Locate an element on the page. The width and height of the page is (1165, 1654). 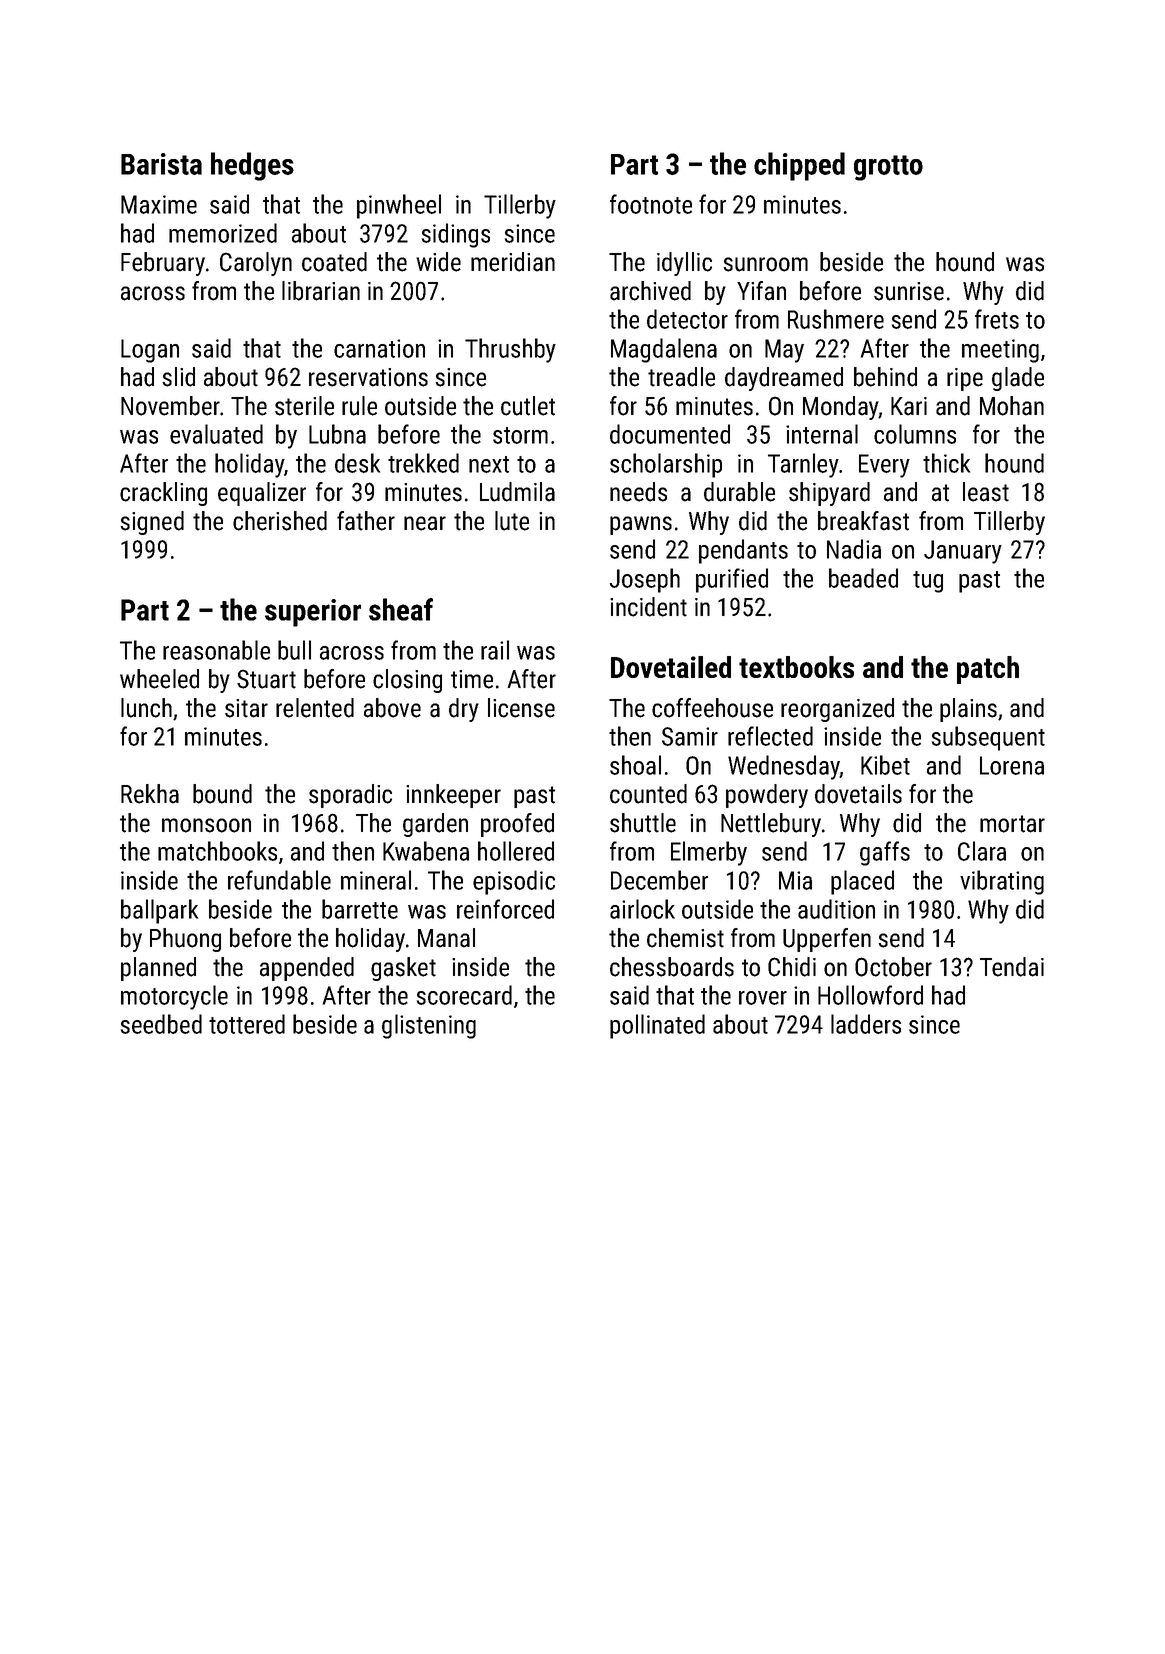
hedges is located at coordinates (252, 166).
